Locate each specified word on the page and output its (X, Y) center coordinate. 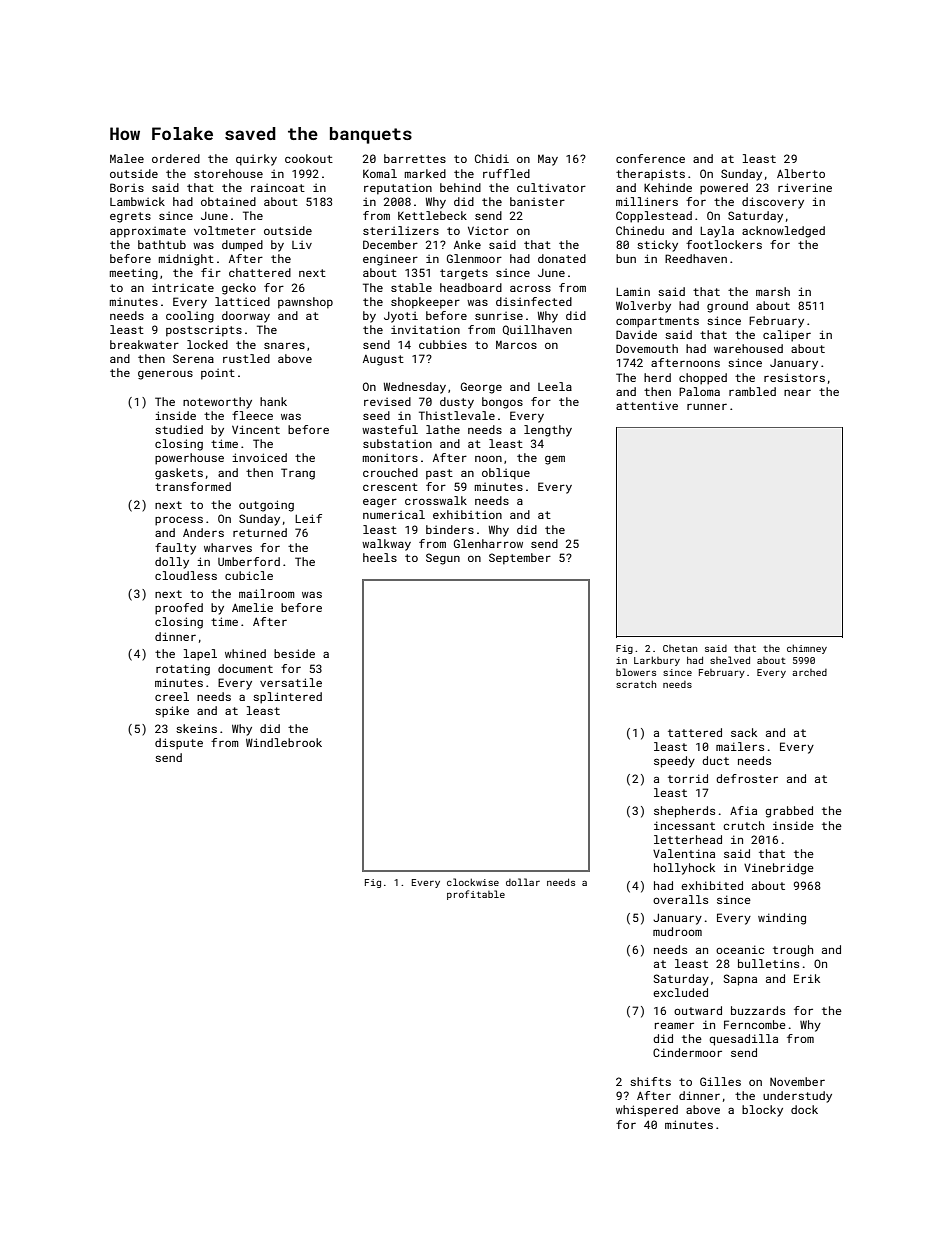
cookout (309, 158)
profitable (476, 895)
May (548, 160)
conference (650, 158)
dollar (523, 882)
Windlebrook (284, 742)
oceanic (740, 949)
